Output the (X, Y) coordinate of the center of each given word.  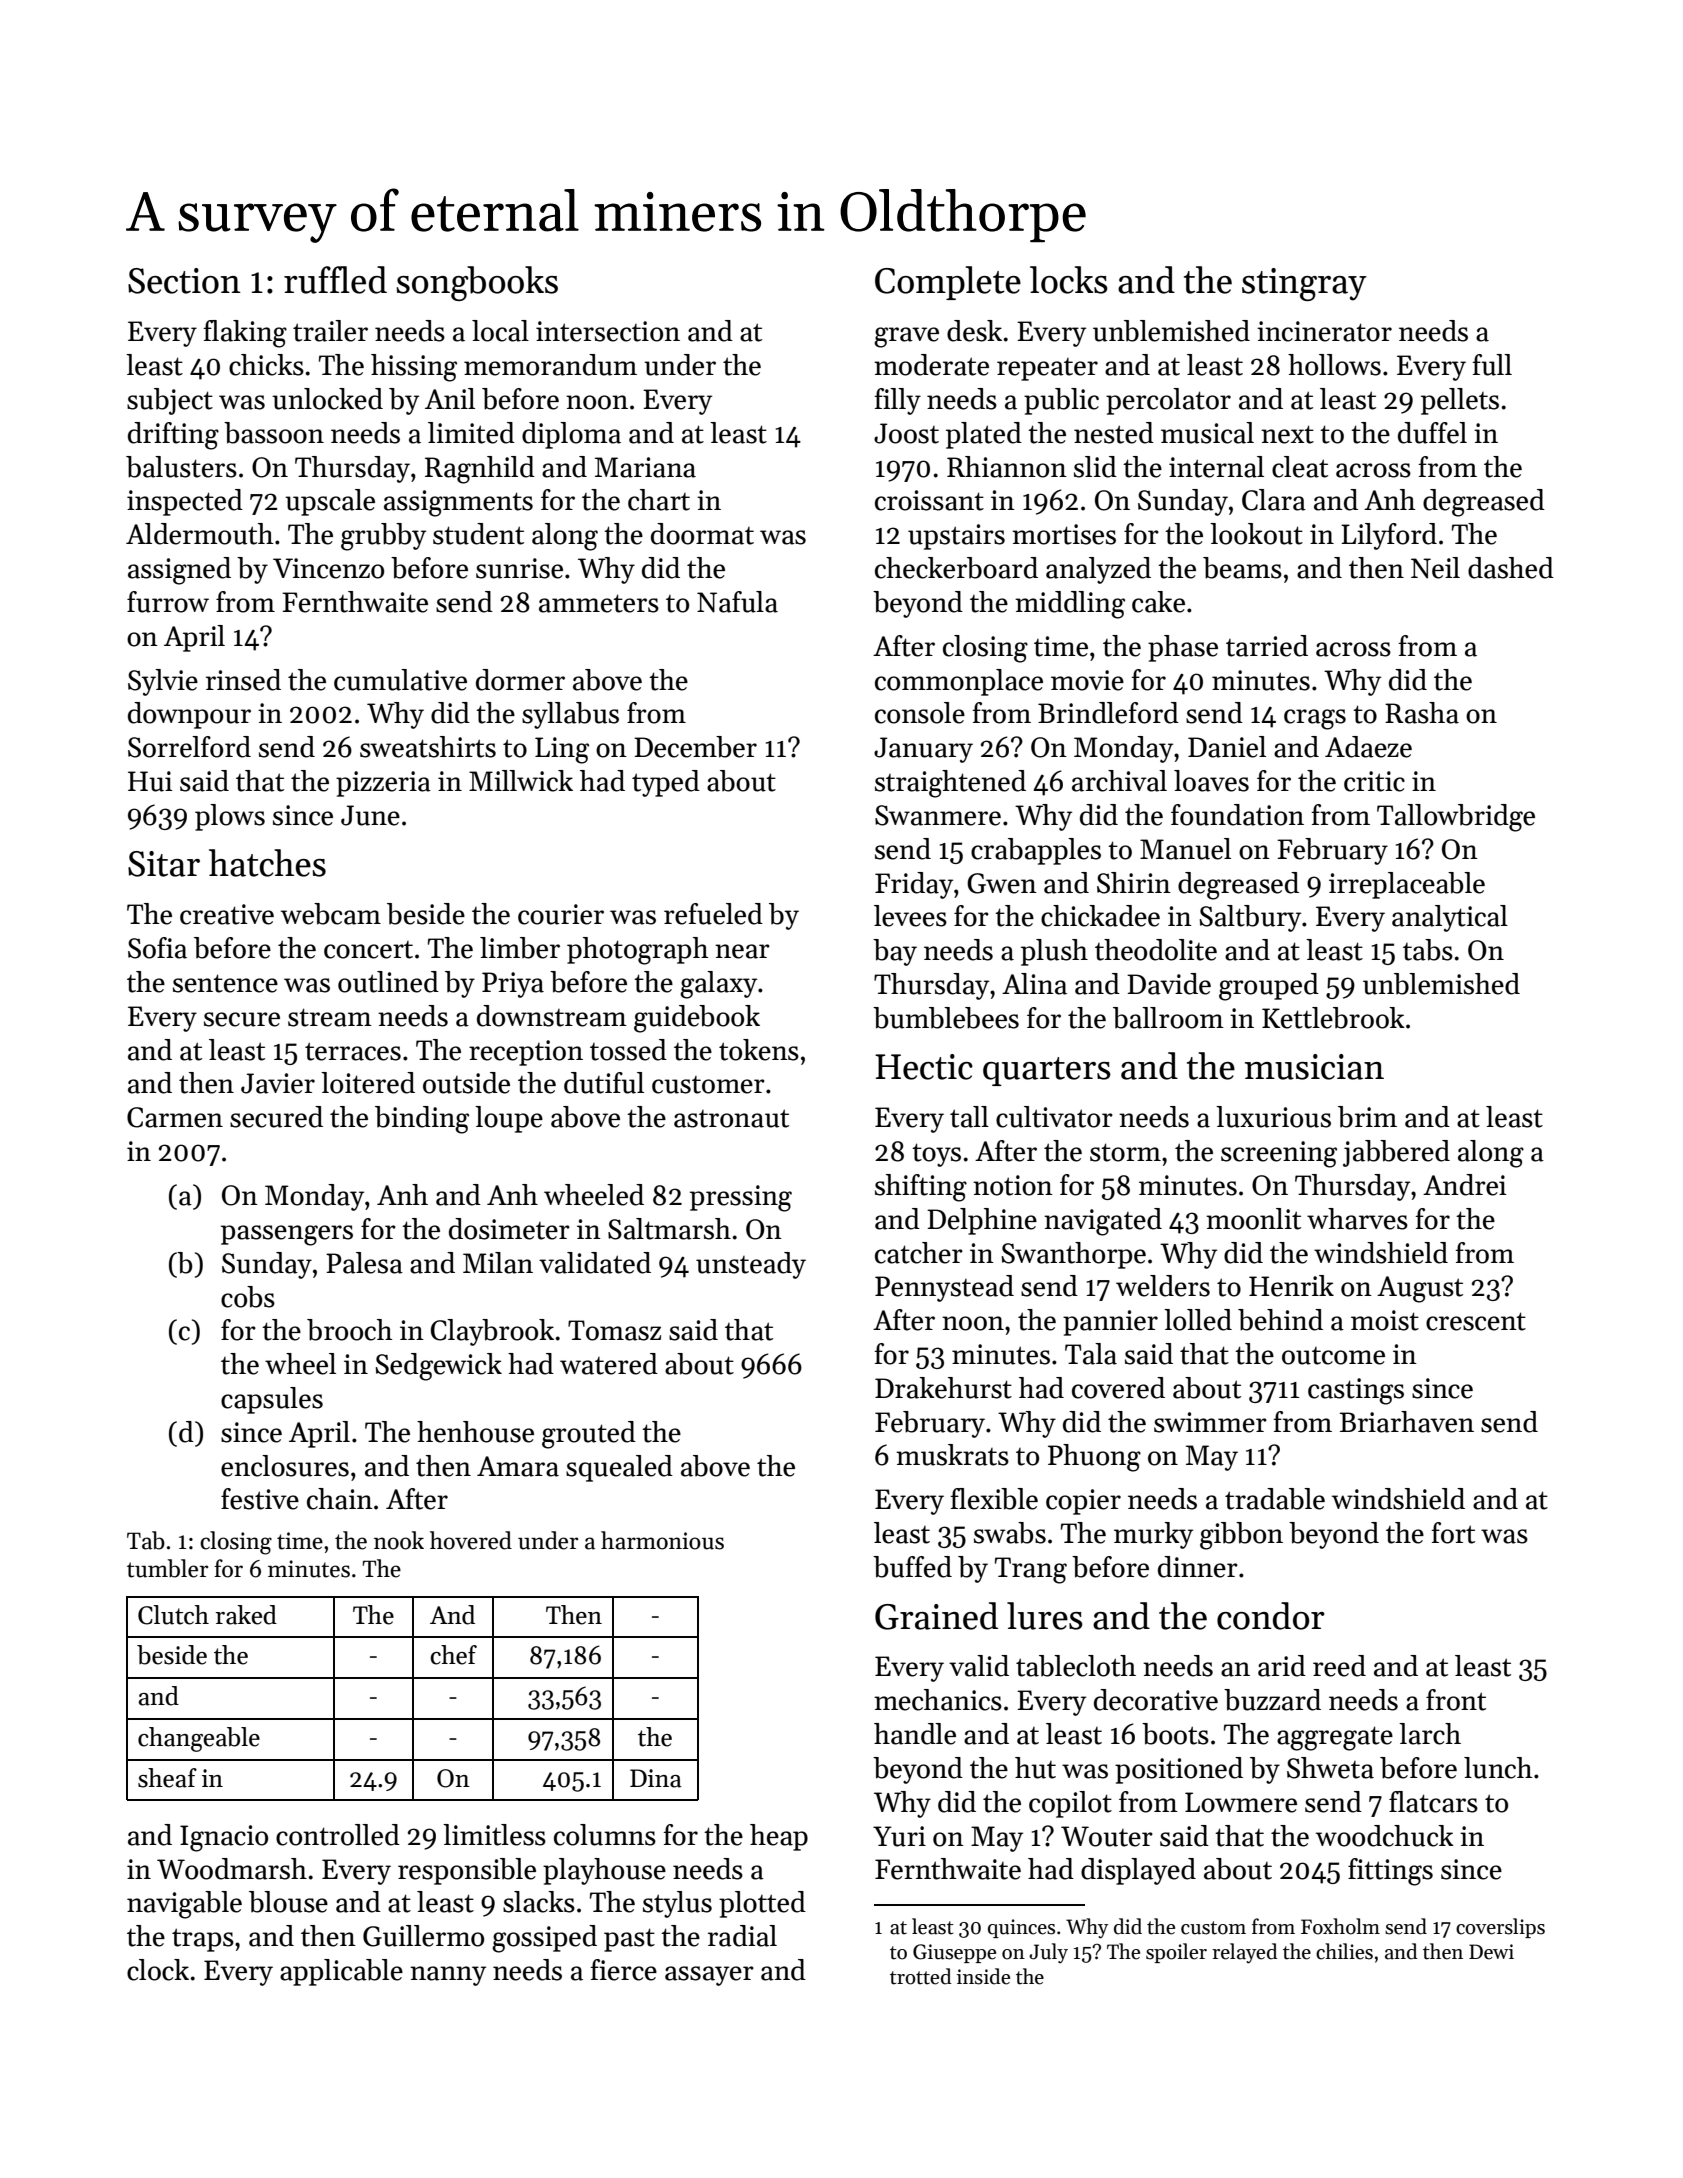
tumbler (167, 1568)
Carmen (175, 1117)
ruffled (335, 280)
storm (1125, 1152)
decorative (1156, 1700)
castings (1356, 1391)
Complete (948, 283)
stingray (1304, 284)
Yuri (899, 1836)
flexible (994, 1499)
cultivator (1054, 1117)
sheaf (167, 1778)
